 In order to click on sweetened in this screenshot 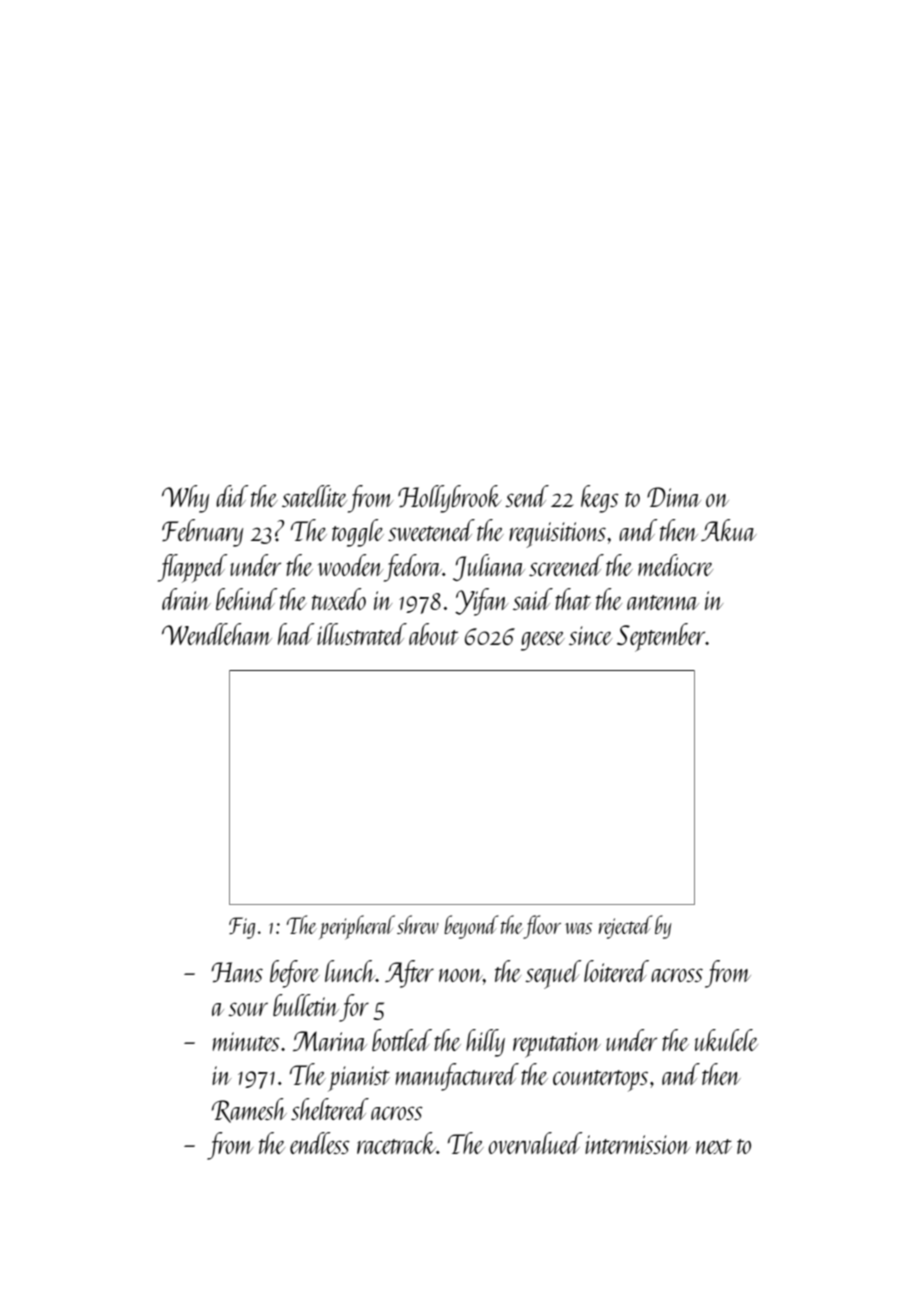, I will do `click(431, 530)`.
